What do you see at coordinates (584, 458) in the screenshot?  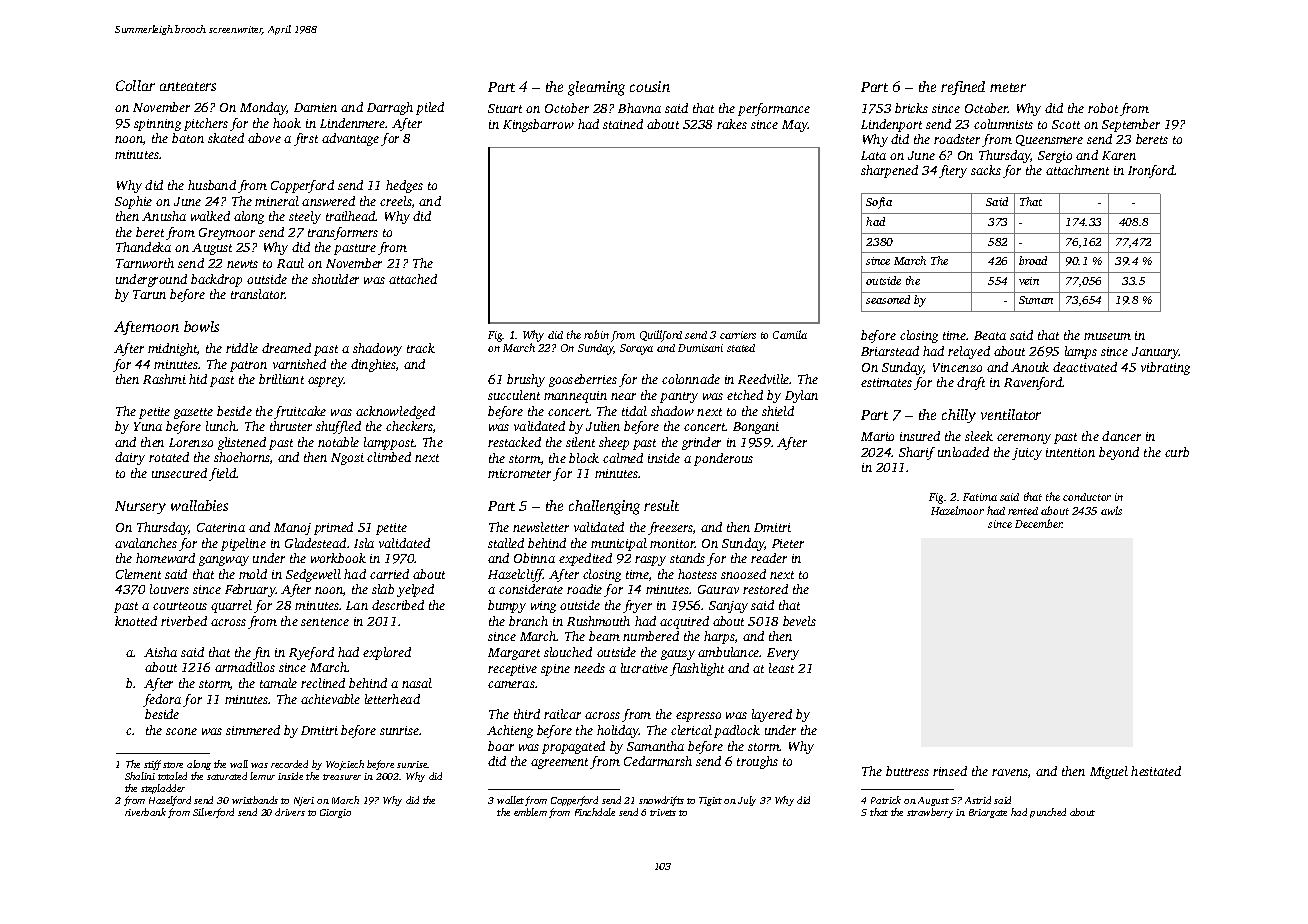 I see `block` at bounding box center [584, 458].
